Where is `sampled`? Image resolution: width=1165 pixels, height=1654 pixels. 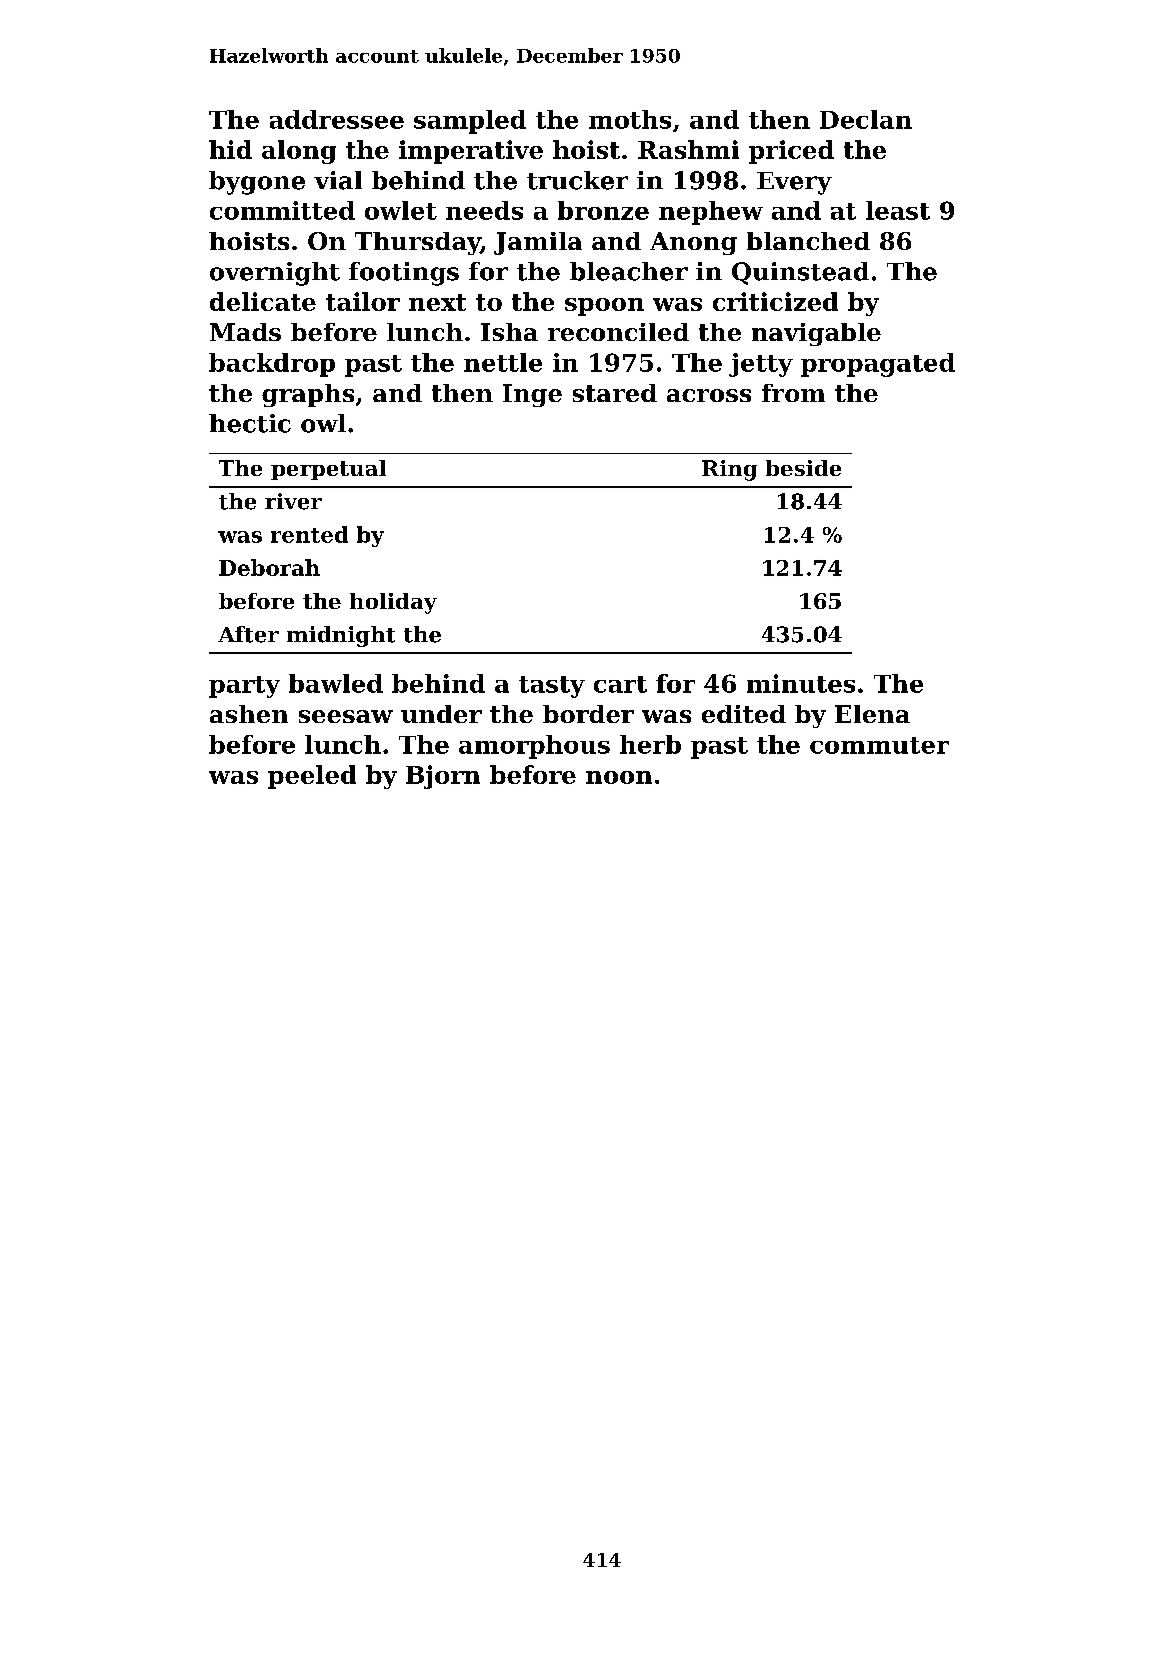
sampled is located at coordinates (470, 122).
